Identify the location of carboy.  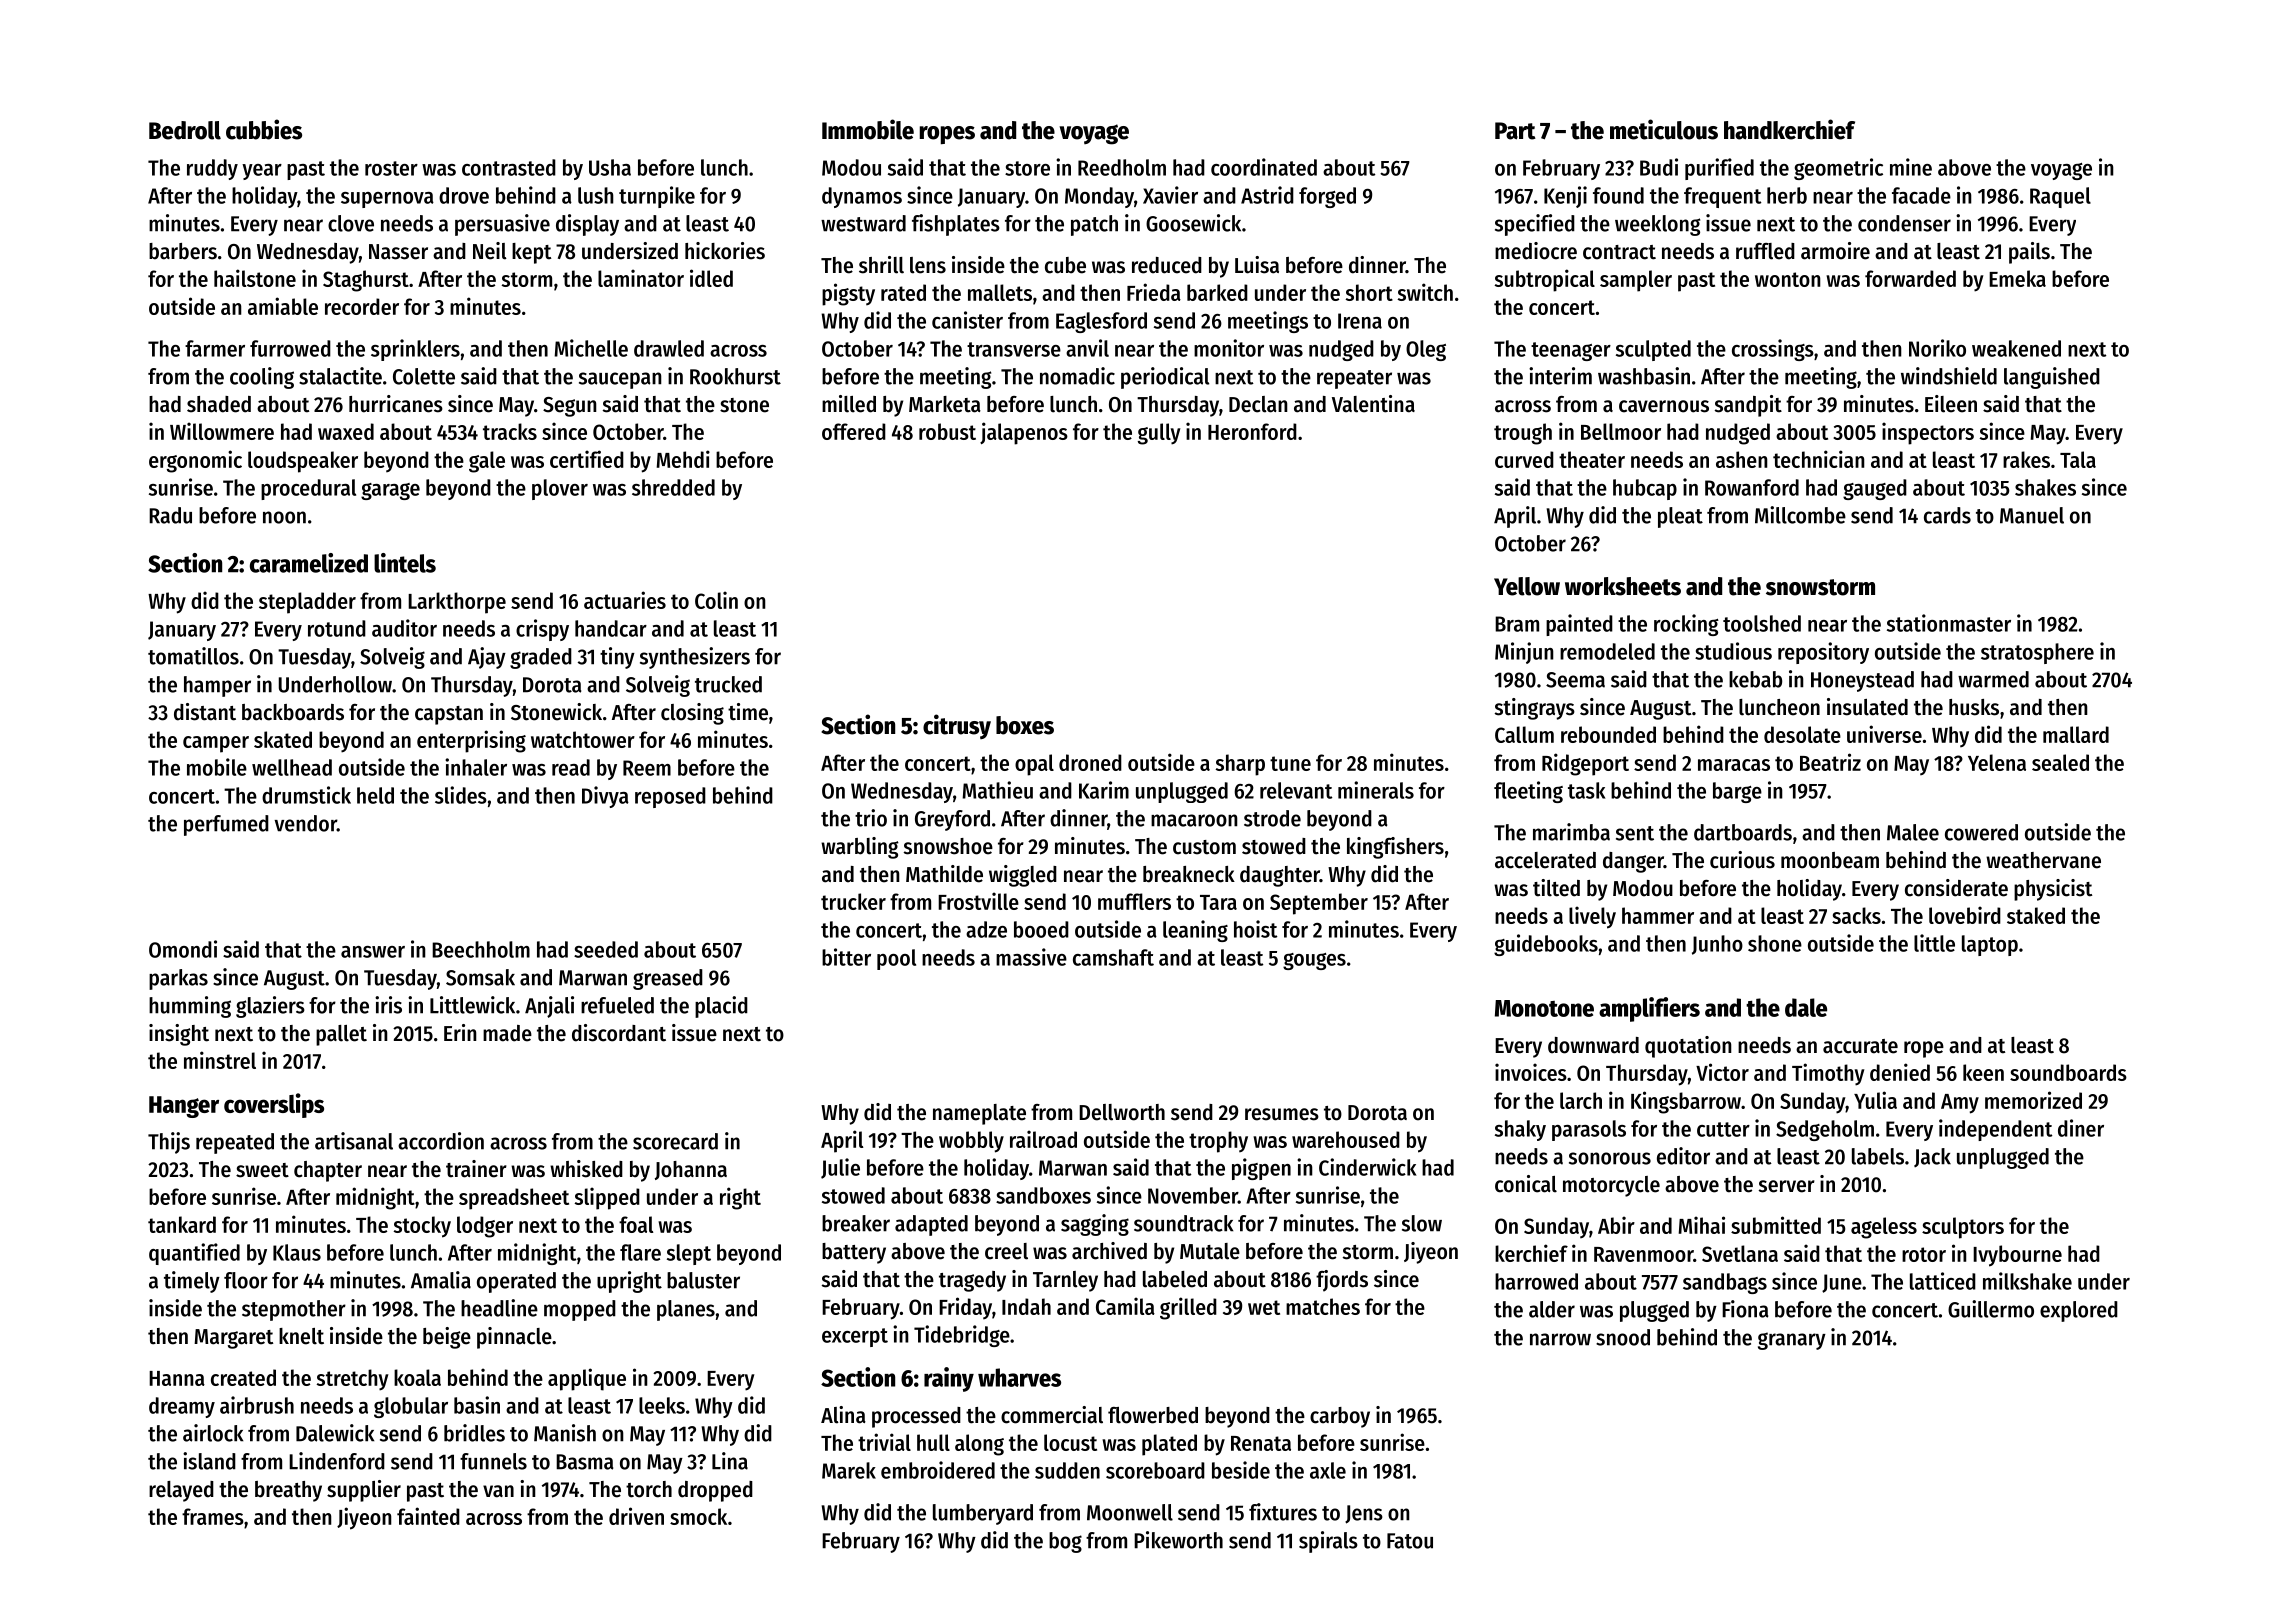
(1340, 1417).
